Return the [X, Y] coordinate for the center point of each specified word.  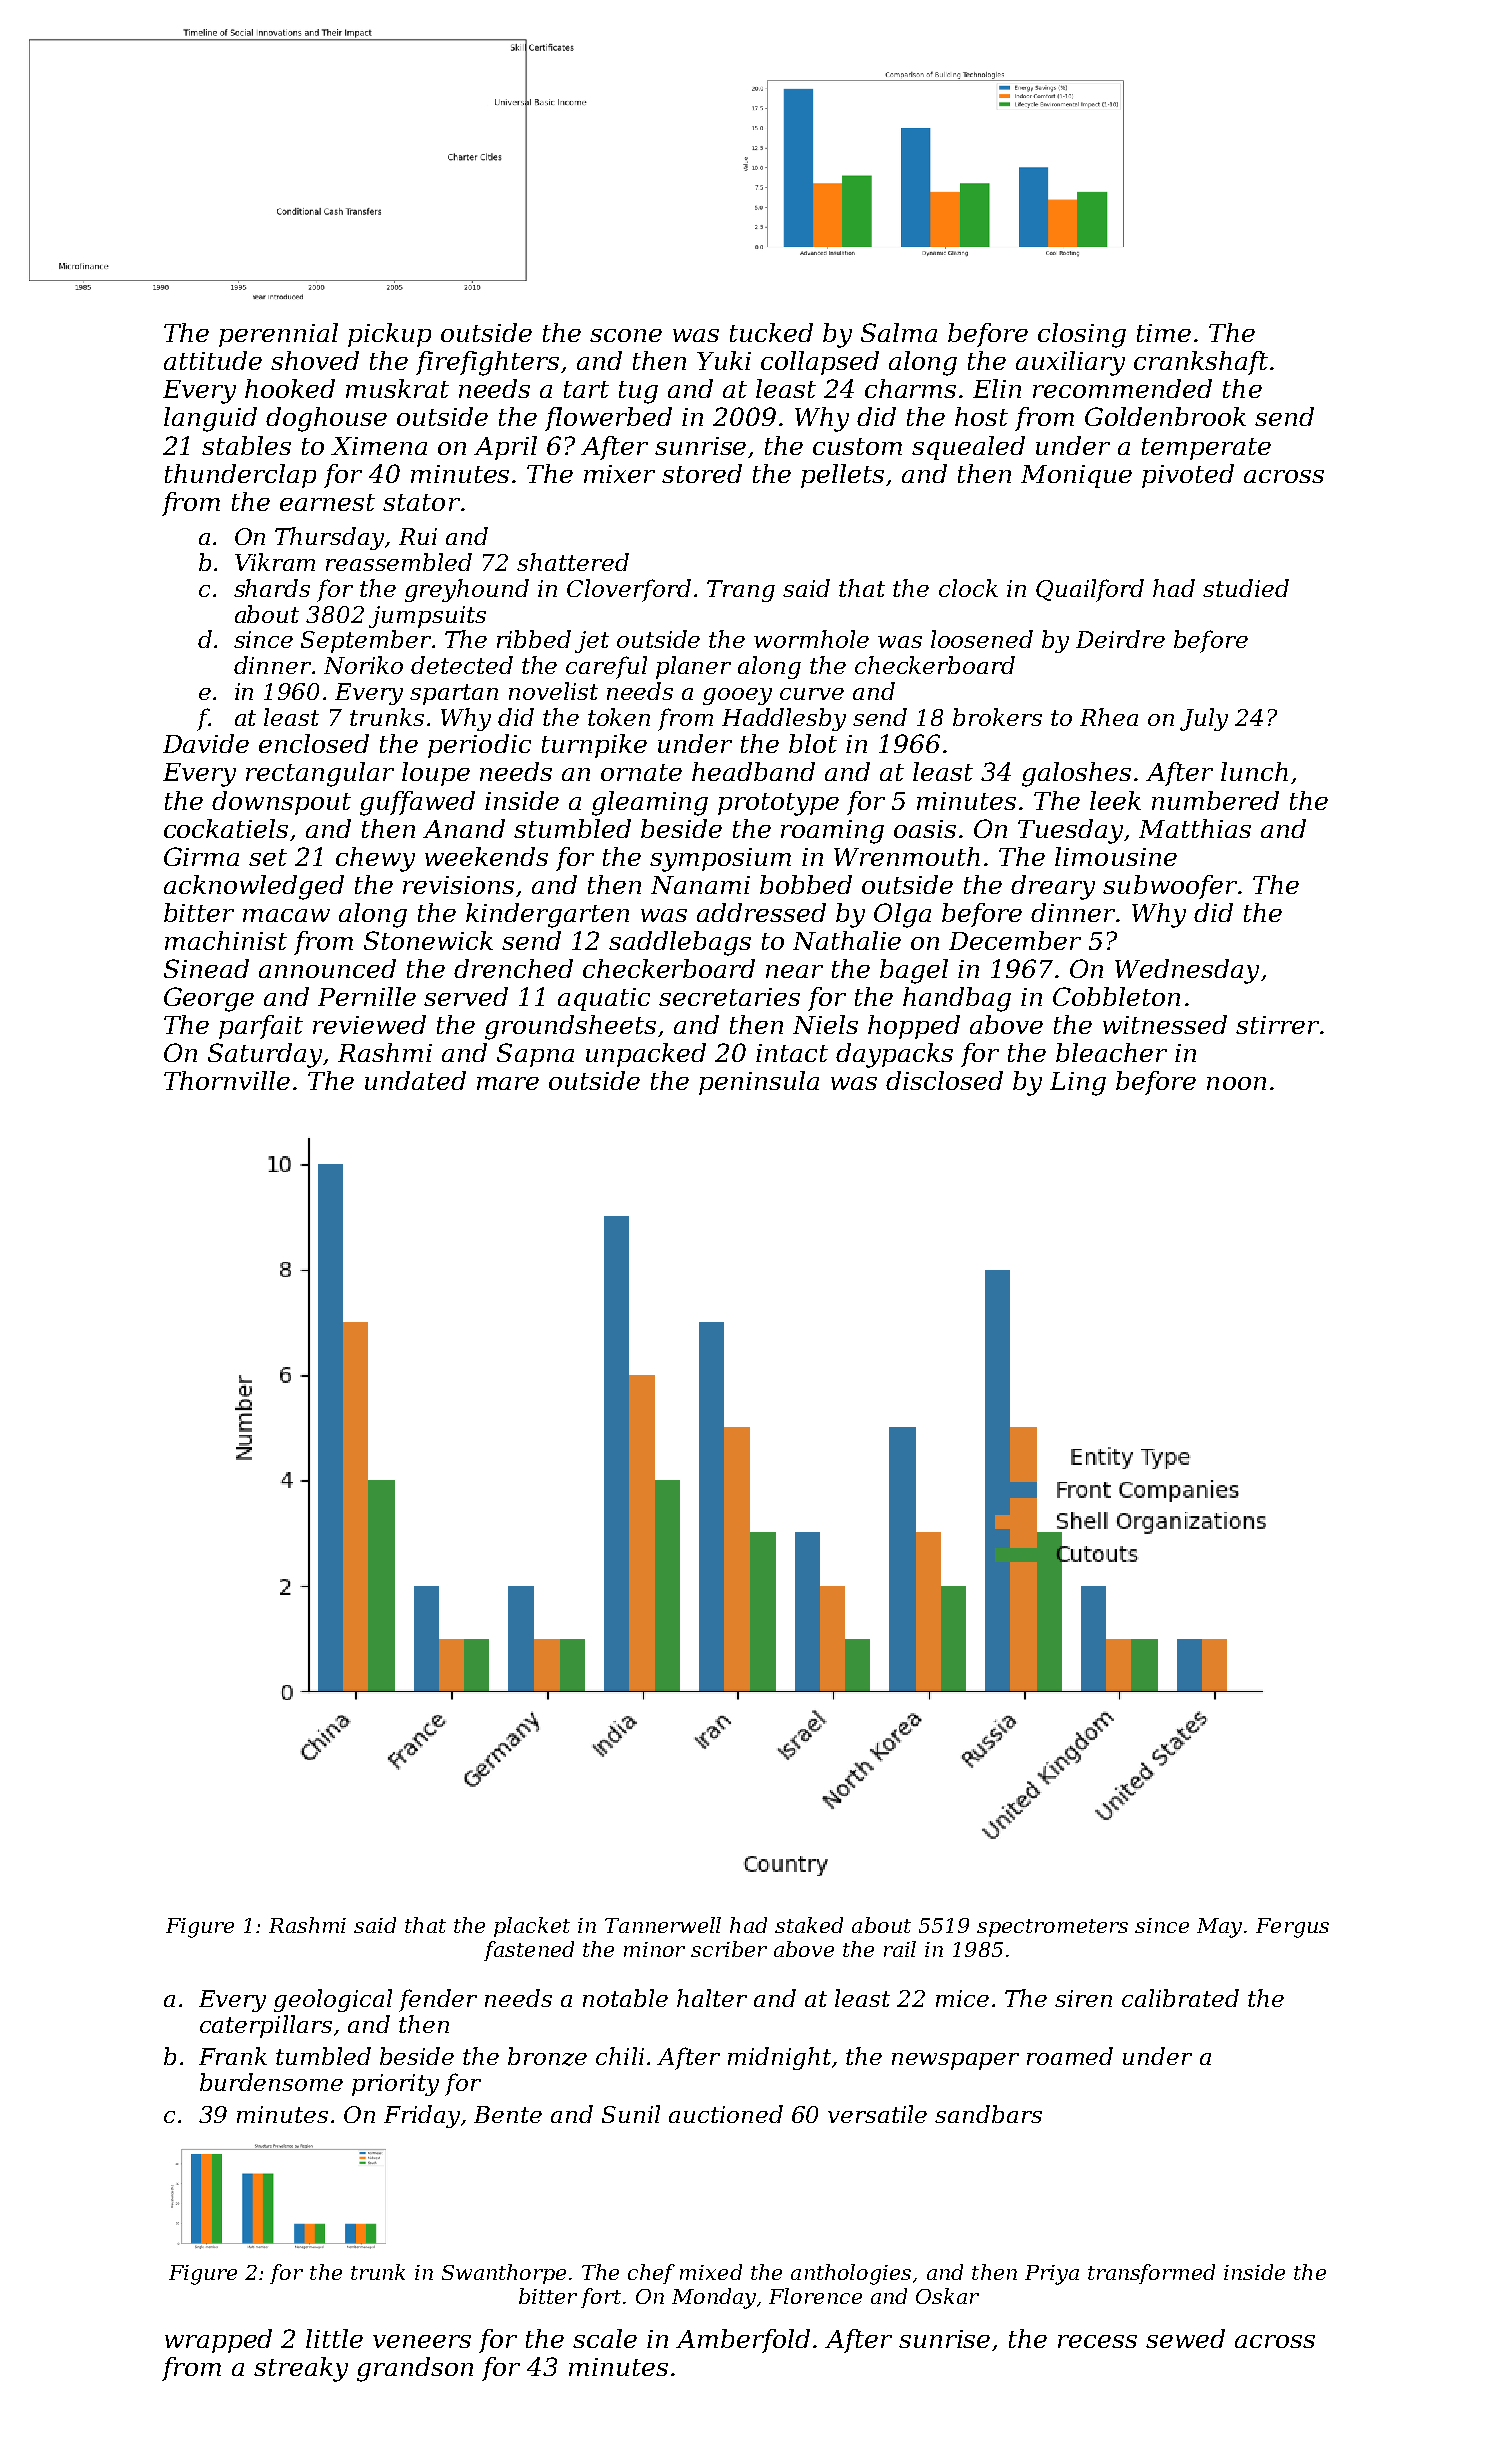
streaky [301, 2369]
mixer [619, 474]
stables [246, 445]
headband [753, 771]
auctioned [726, 2114]
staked [809, 1925]
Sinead [206, 968]
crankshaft [1201, 363]
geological [333, 2000]
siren [1083, 1998]
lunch [1254, 771]
